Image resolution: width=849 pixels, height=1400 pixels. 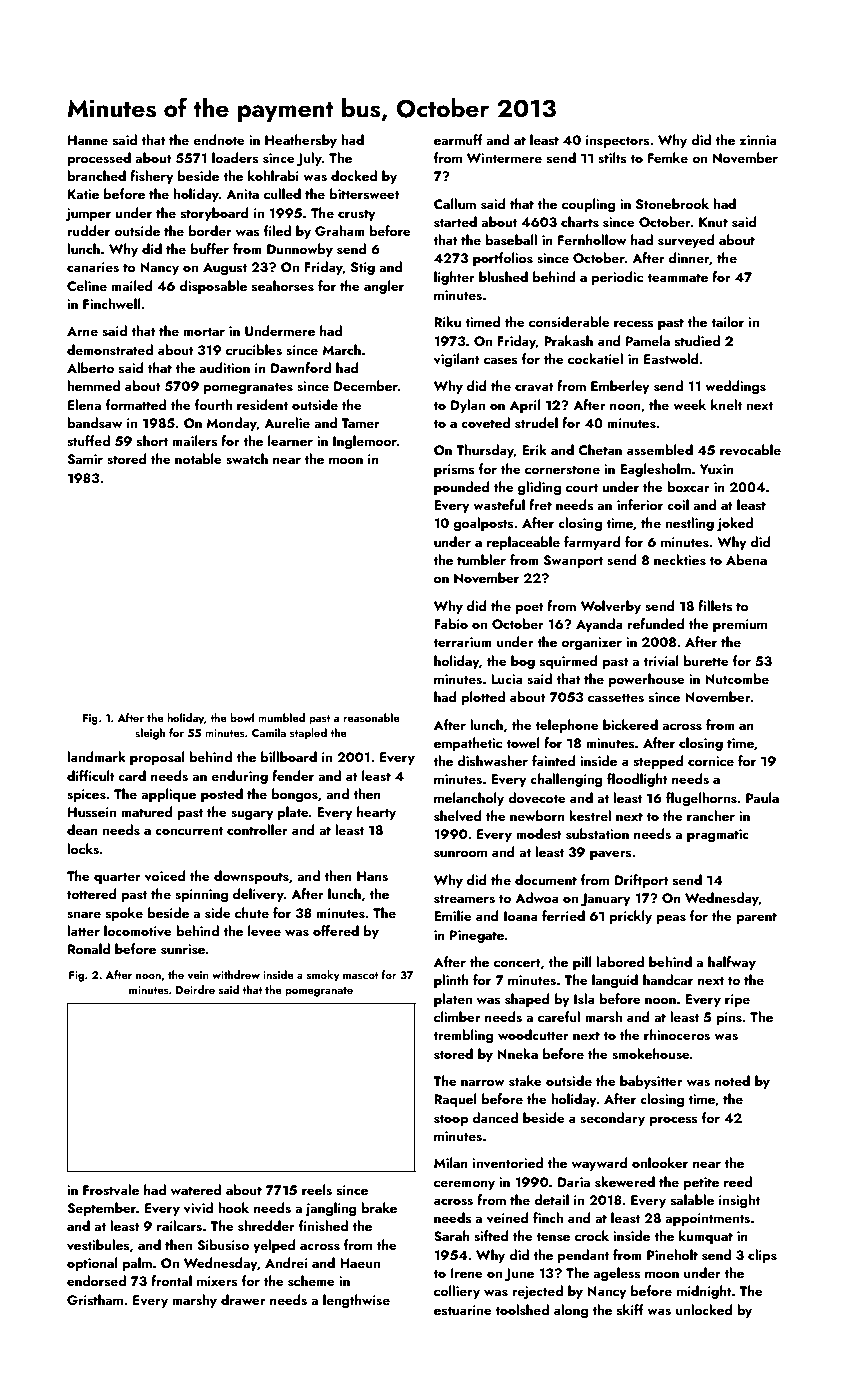 What do you see at coordinates (301, 141) in the screenshot?
I see `Heathersby` at bounding box center [301, 141].
